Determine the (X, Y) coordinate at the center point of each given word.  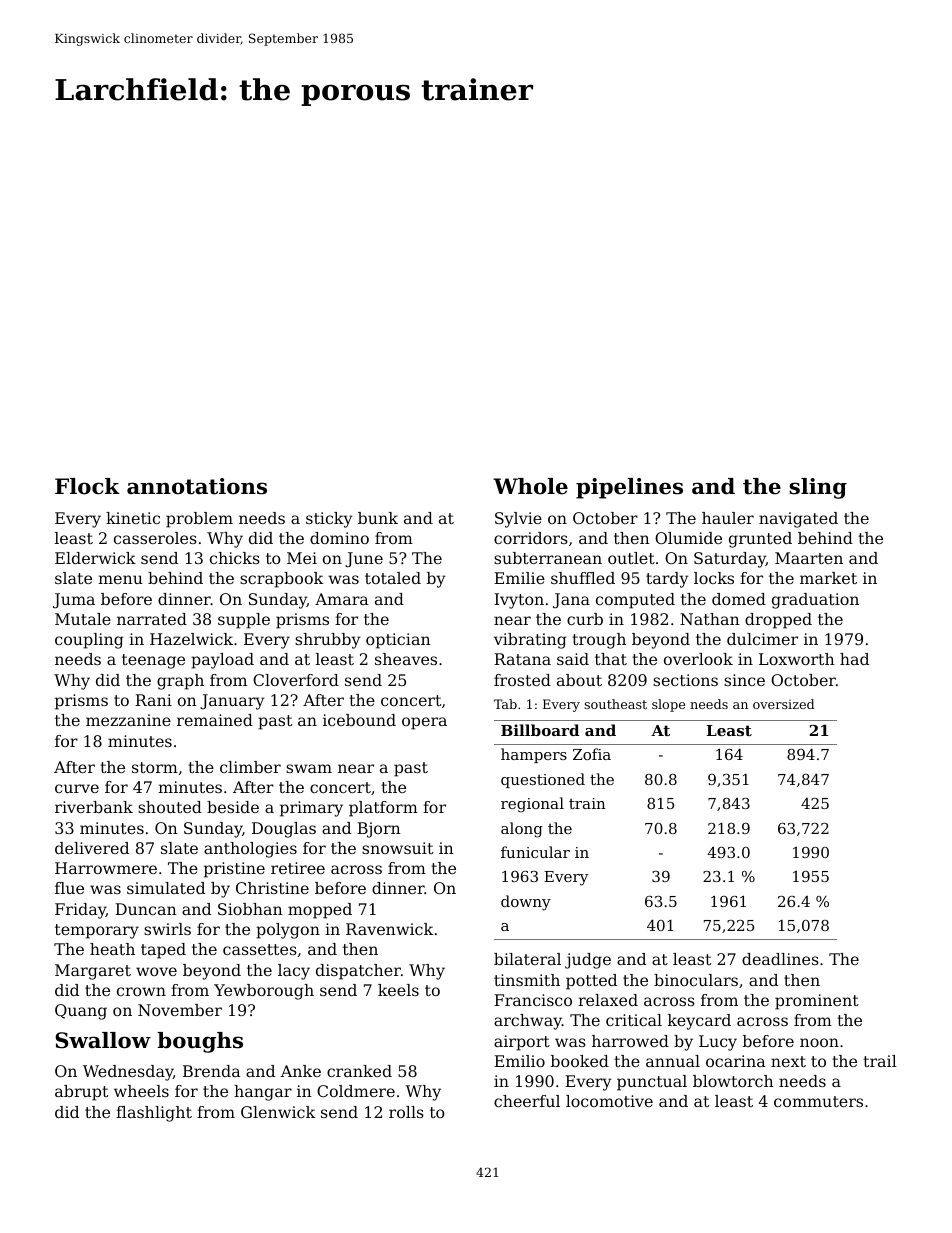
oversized (784, 704)
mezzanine (128, 720)
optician (398, 641)
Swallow (103, 1040)
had (854, 659)
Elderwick (95, 558)
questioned (543, 780)
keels (398, 990)
